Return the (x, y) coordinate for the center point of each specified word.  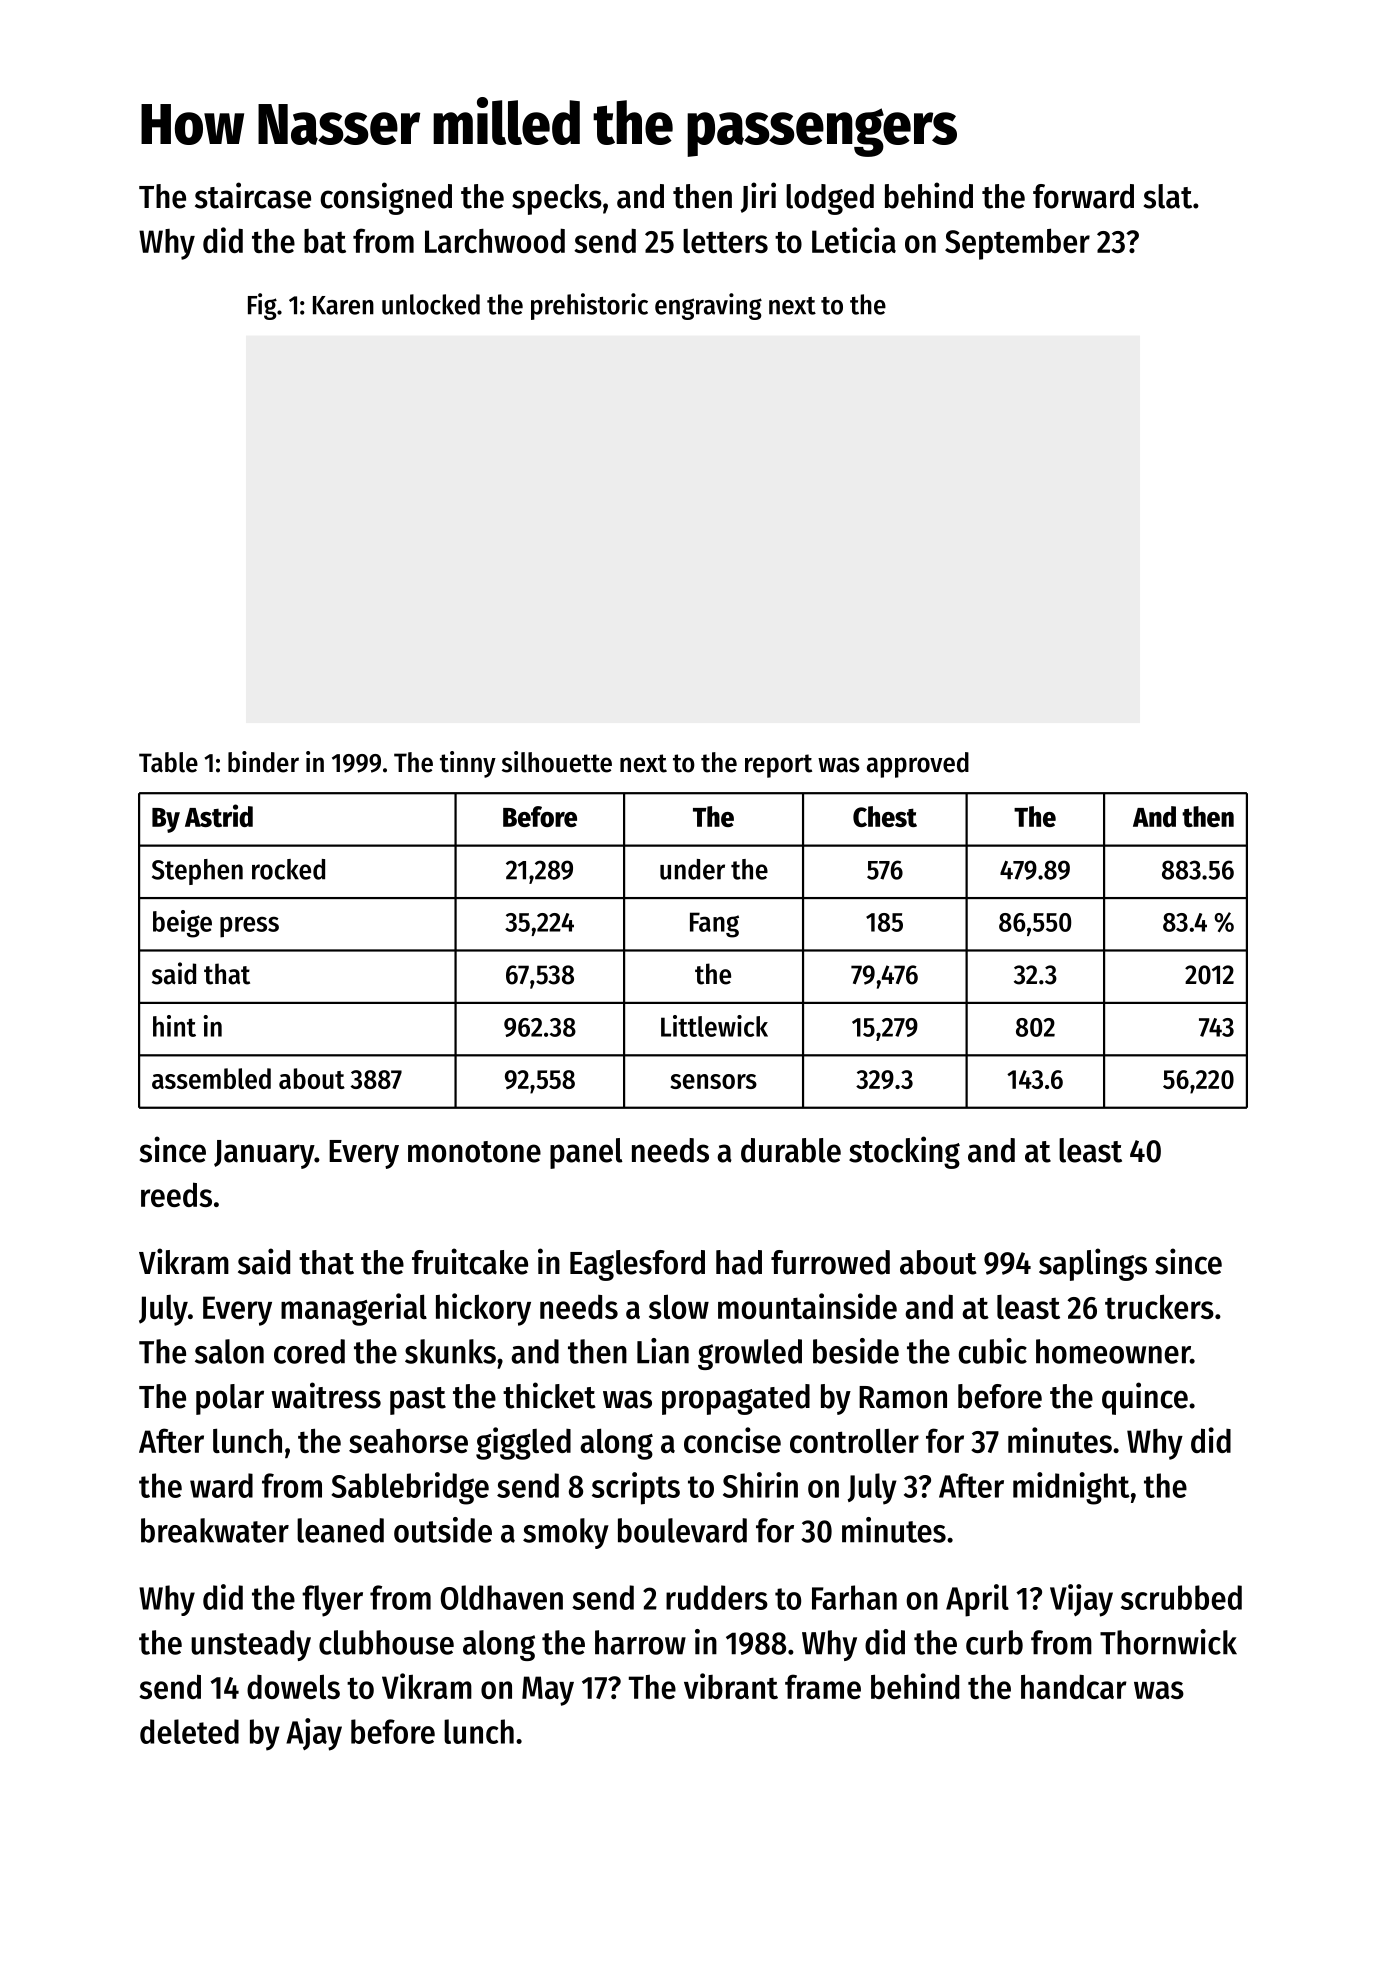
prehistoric (589, 306)
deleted (189, 1731)
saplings (1093, 1264)
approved (918, 765)
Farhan (854, 1597)
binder (263, 762)
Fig (262, 306)
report (778, 766)
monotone (474, 1152)
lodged (830, 199)
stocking (904, 1152)
